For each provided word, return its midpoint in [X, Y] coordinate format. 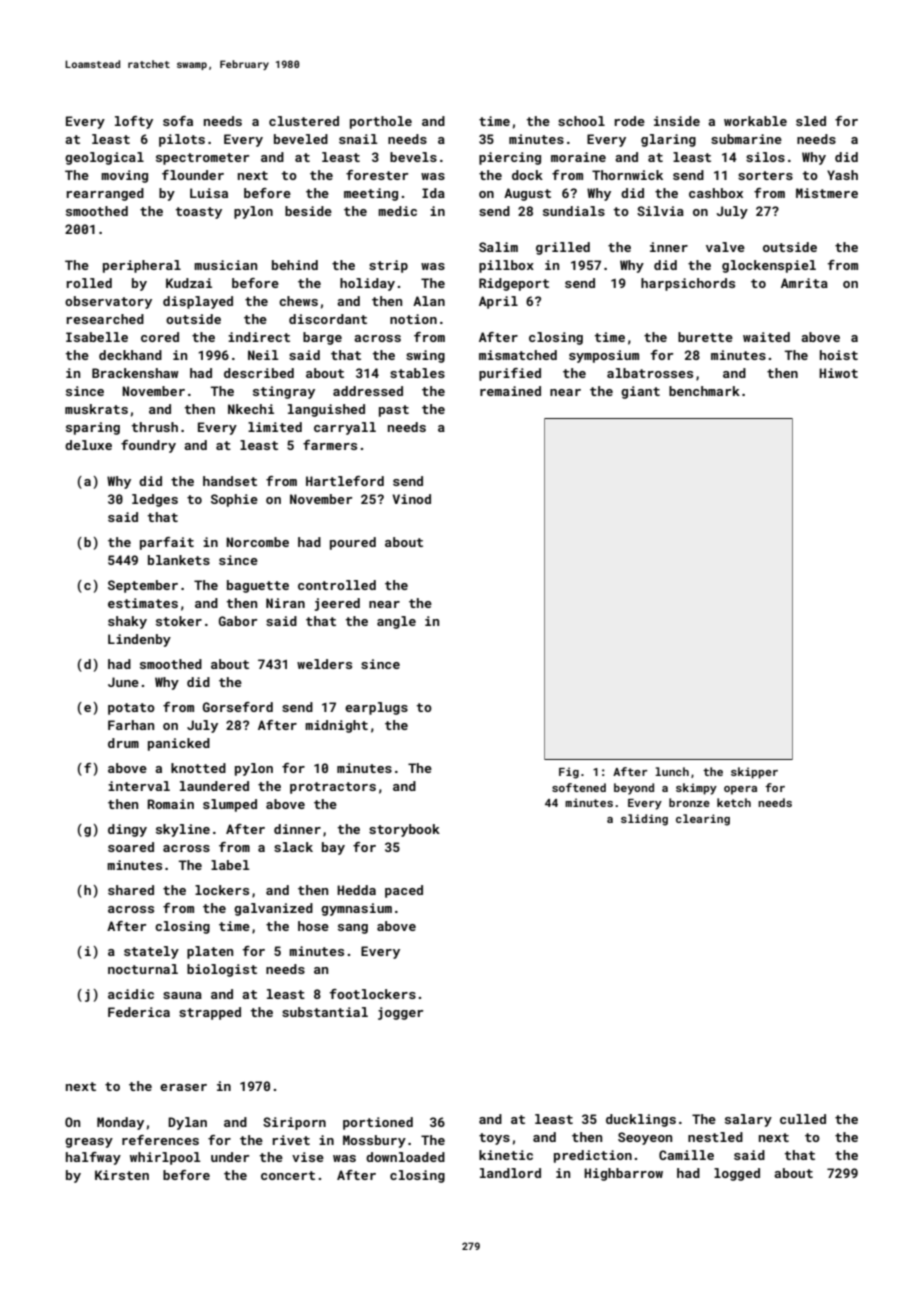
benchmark [704, 391]
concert [288, 1175]
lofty [134, 122]
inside [677, 121]
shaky [127, 622]
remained [510, 391]
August [527, 194]
